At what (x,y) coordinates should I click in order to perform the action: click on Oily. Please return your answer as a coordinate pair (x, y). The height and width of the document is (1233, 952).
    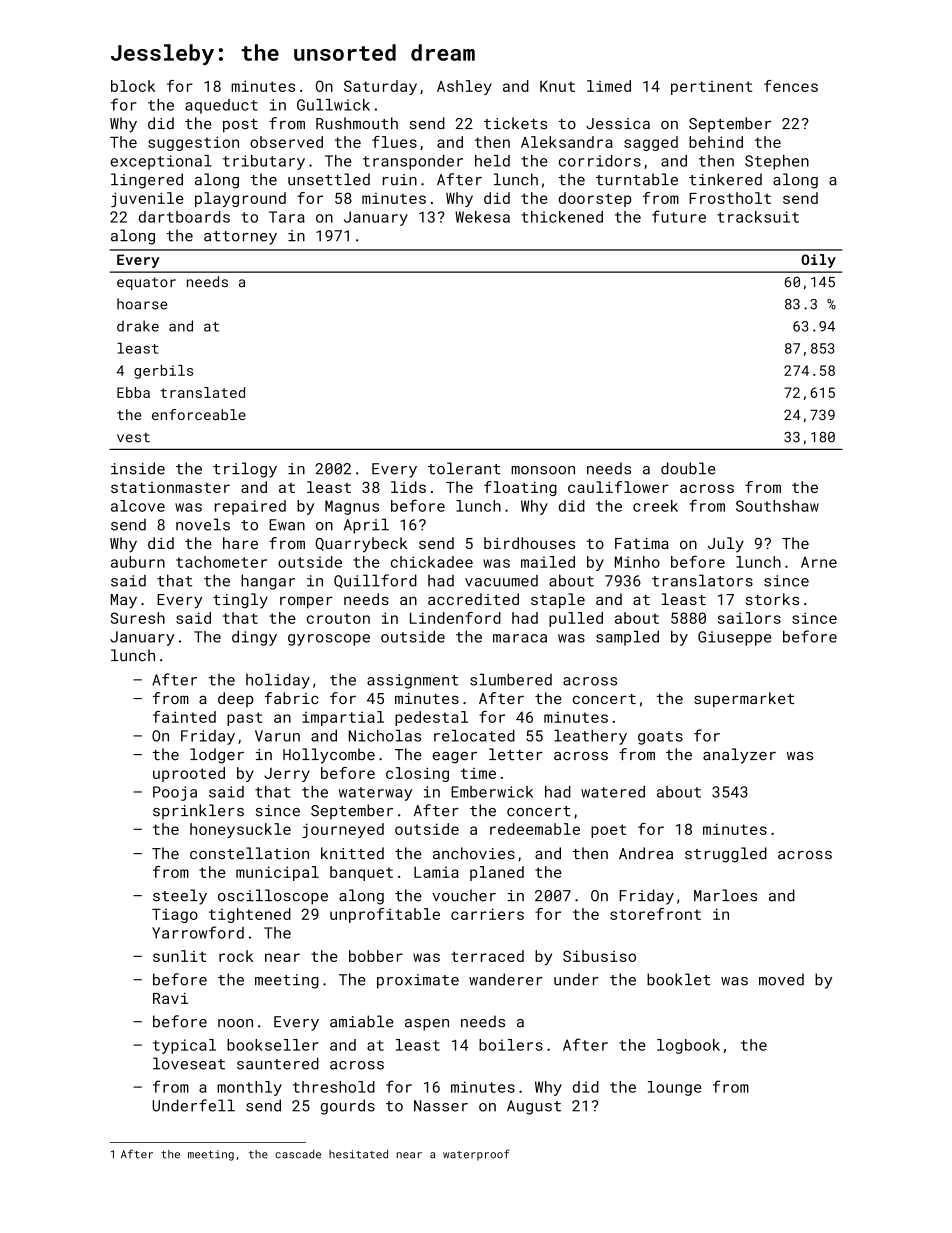
    Looking at the image, I should click on (818, 261).
